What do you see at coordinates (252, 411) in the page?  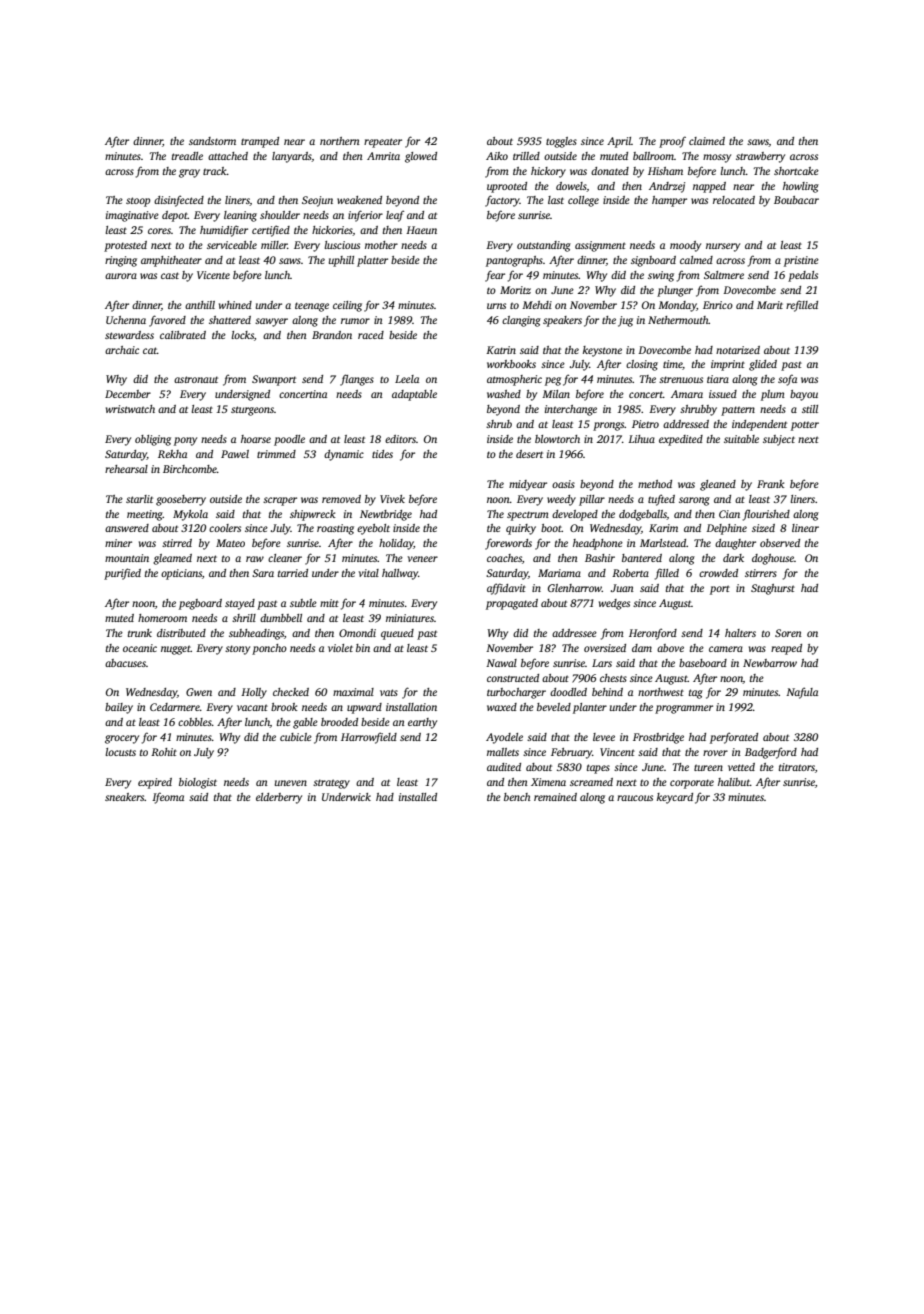 I see `sturgeons` at bounding box center [252, 411].
